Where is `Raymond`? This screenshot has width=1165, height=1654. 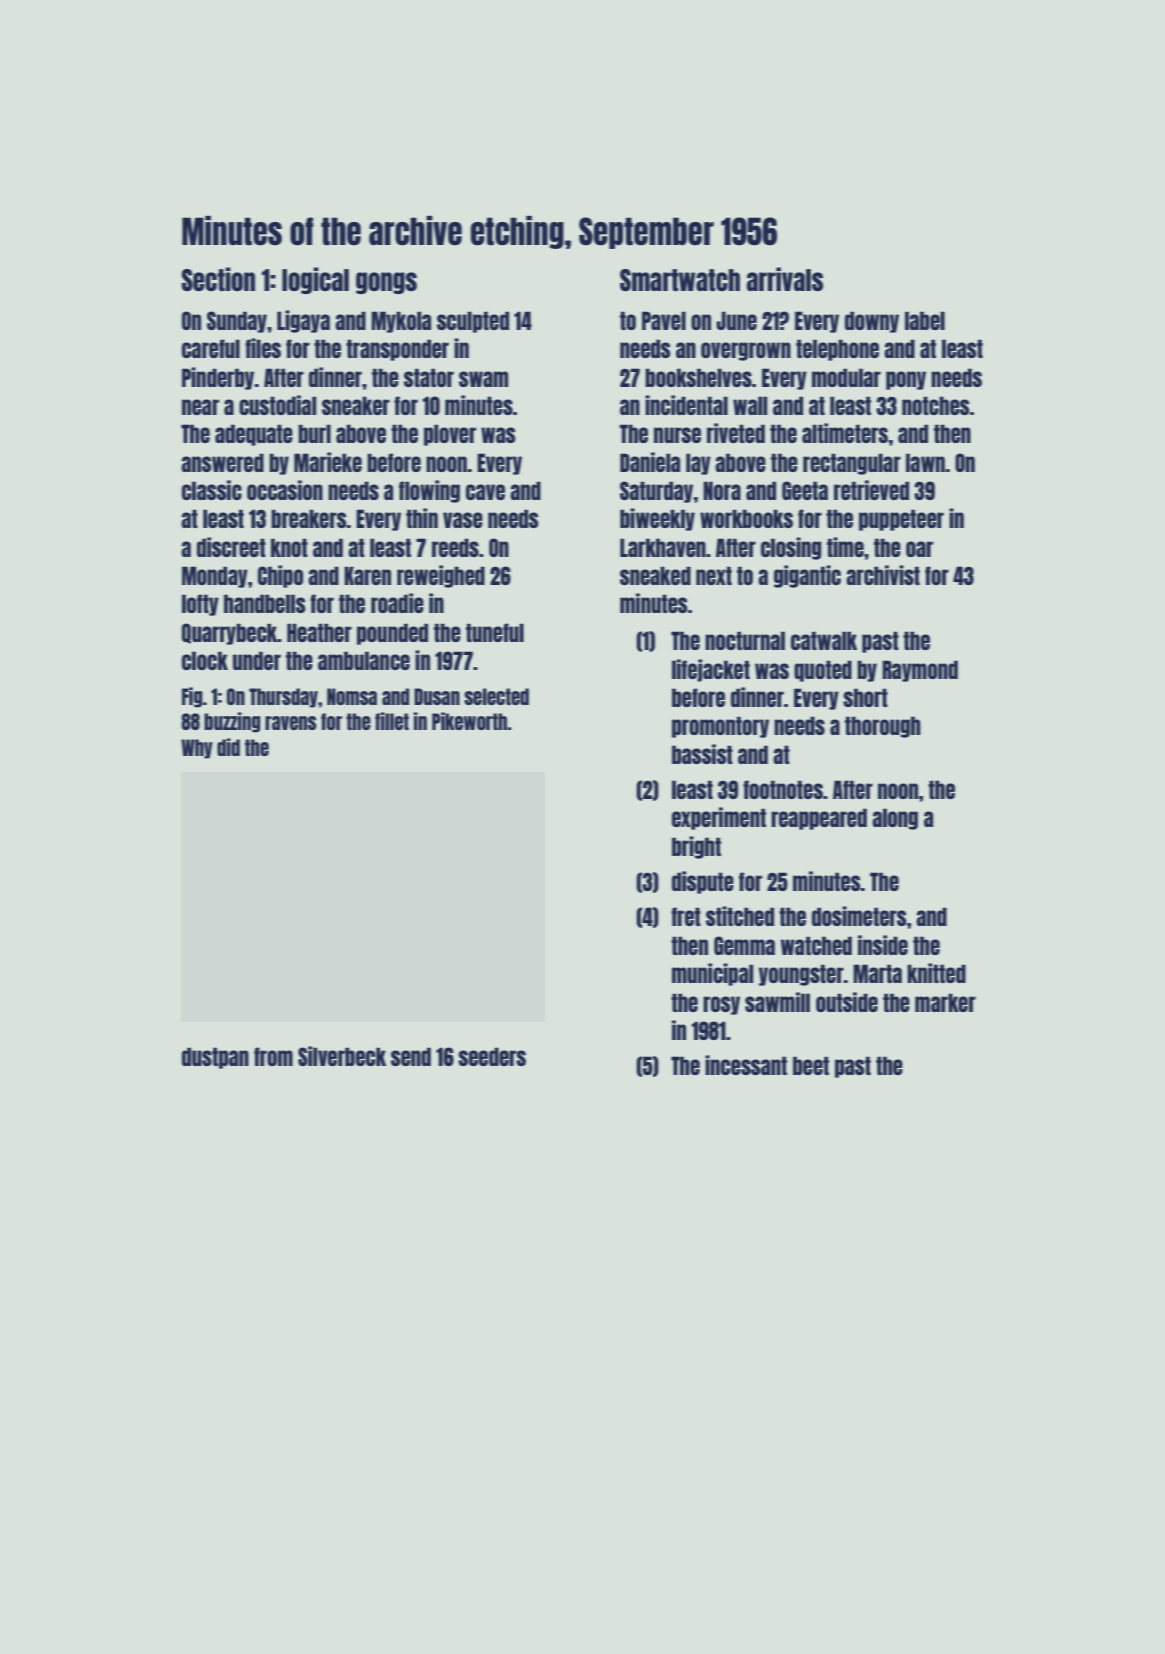 Raymond is located at coordinates (920, 671).
